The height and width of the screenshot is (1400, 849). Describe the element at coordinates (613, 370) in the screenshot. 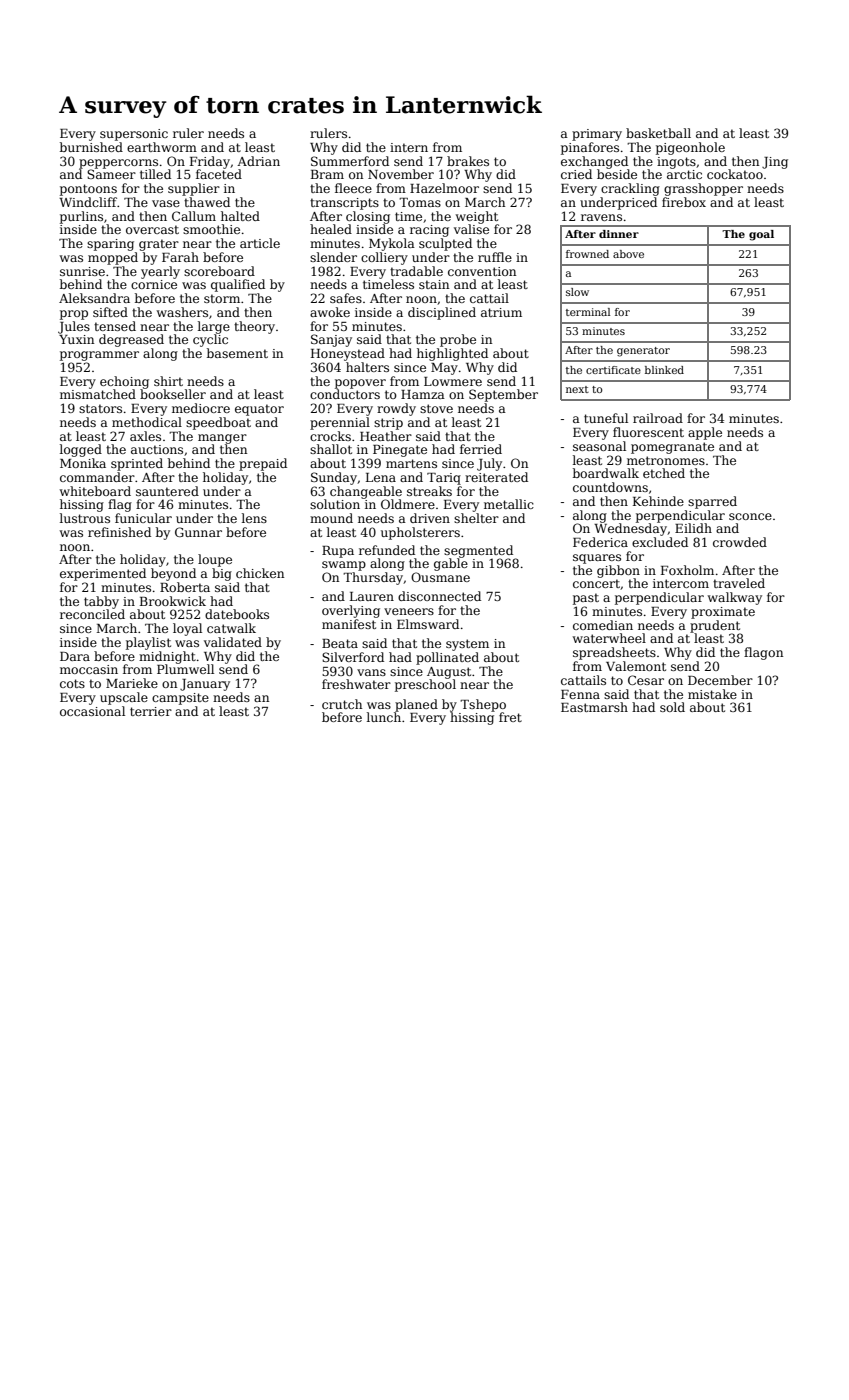

I see `certificate` at that location.
